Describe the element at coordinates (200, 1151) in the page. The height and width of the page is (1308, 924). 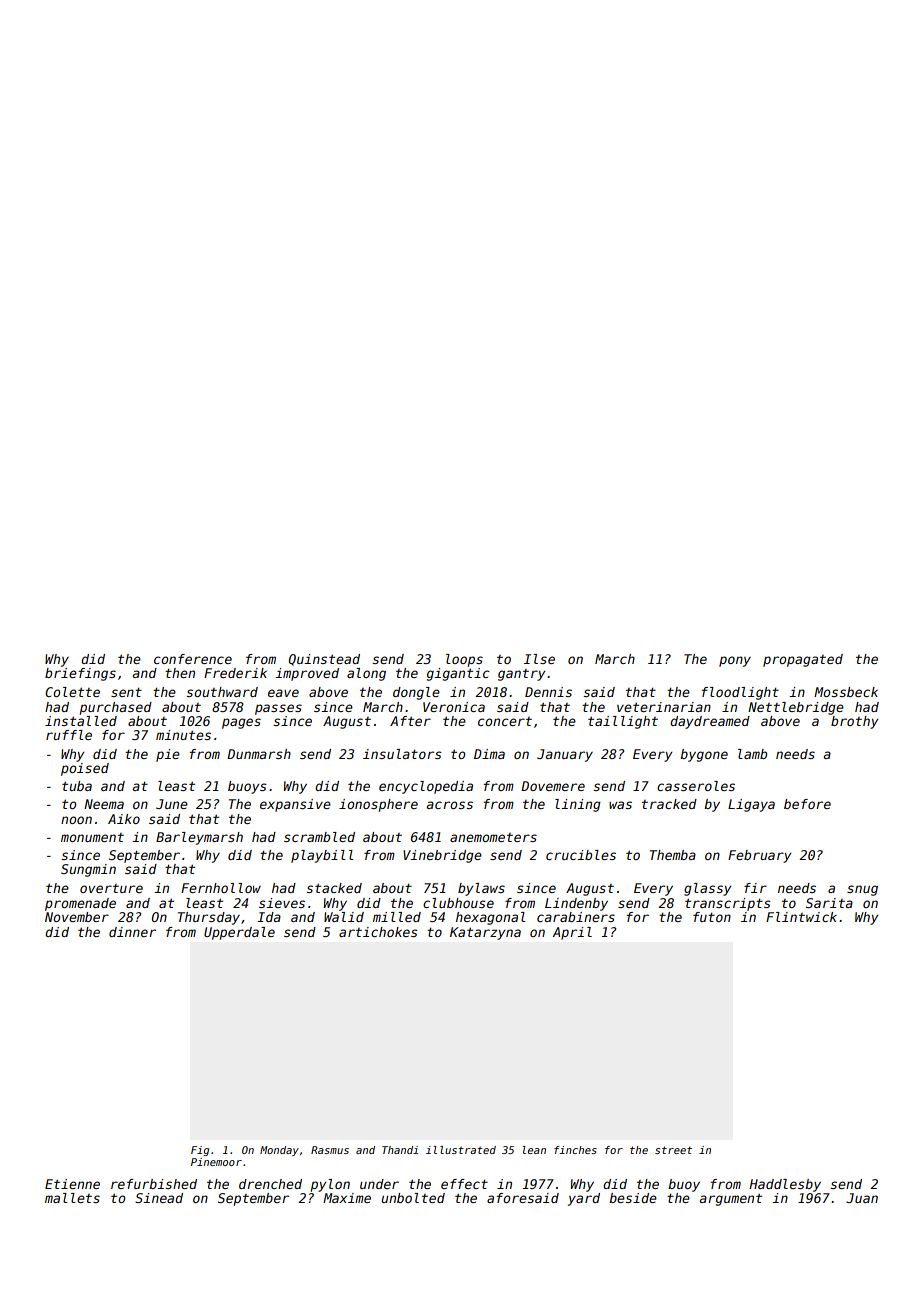
I see `Fig` at that location.
